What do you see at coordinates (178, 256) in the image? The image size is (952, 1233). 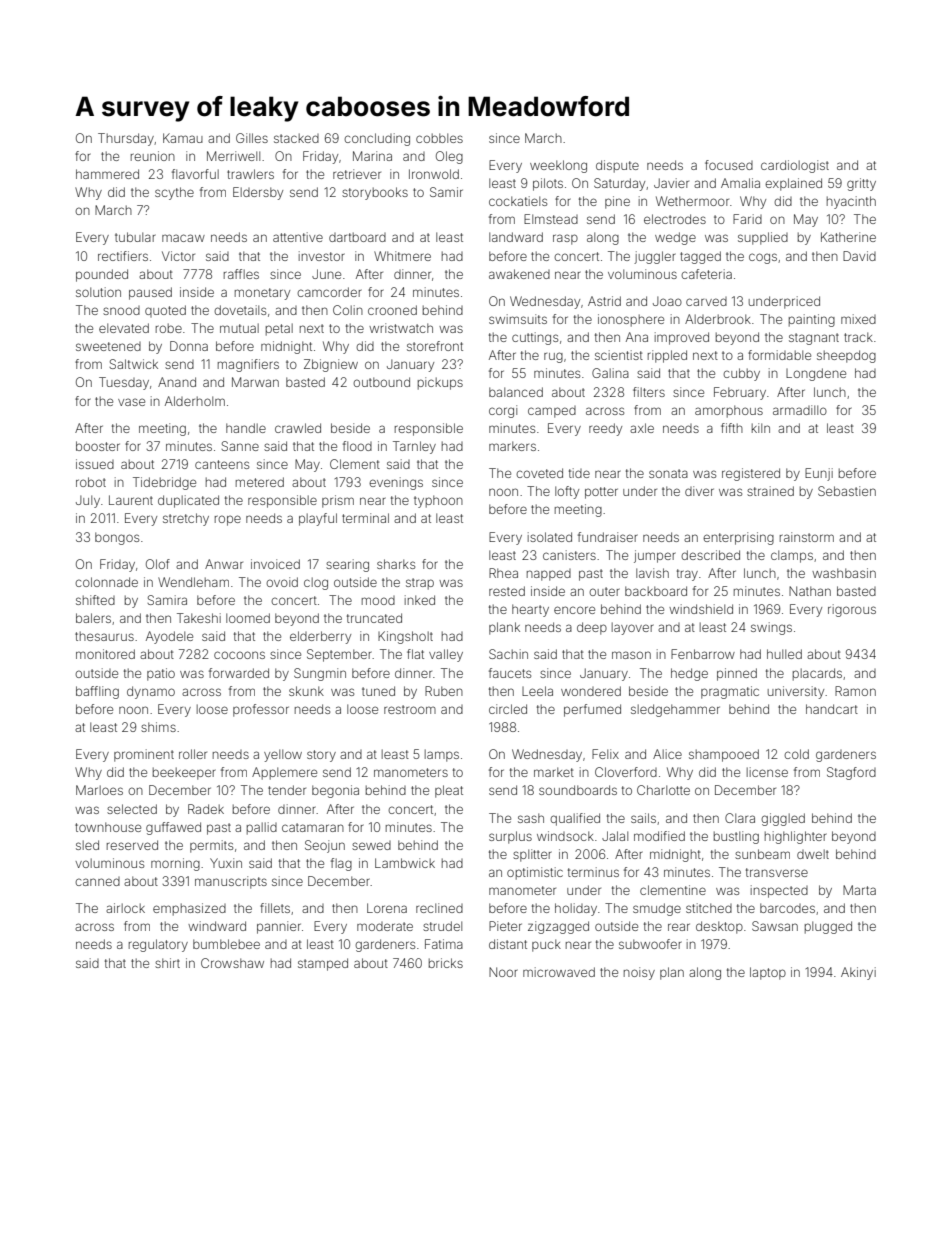 I see `Victor` at bounding box center [178, 256].
